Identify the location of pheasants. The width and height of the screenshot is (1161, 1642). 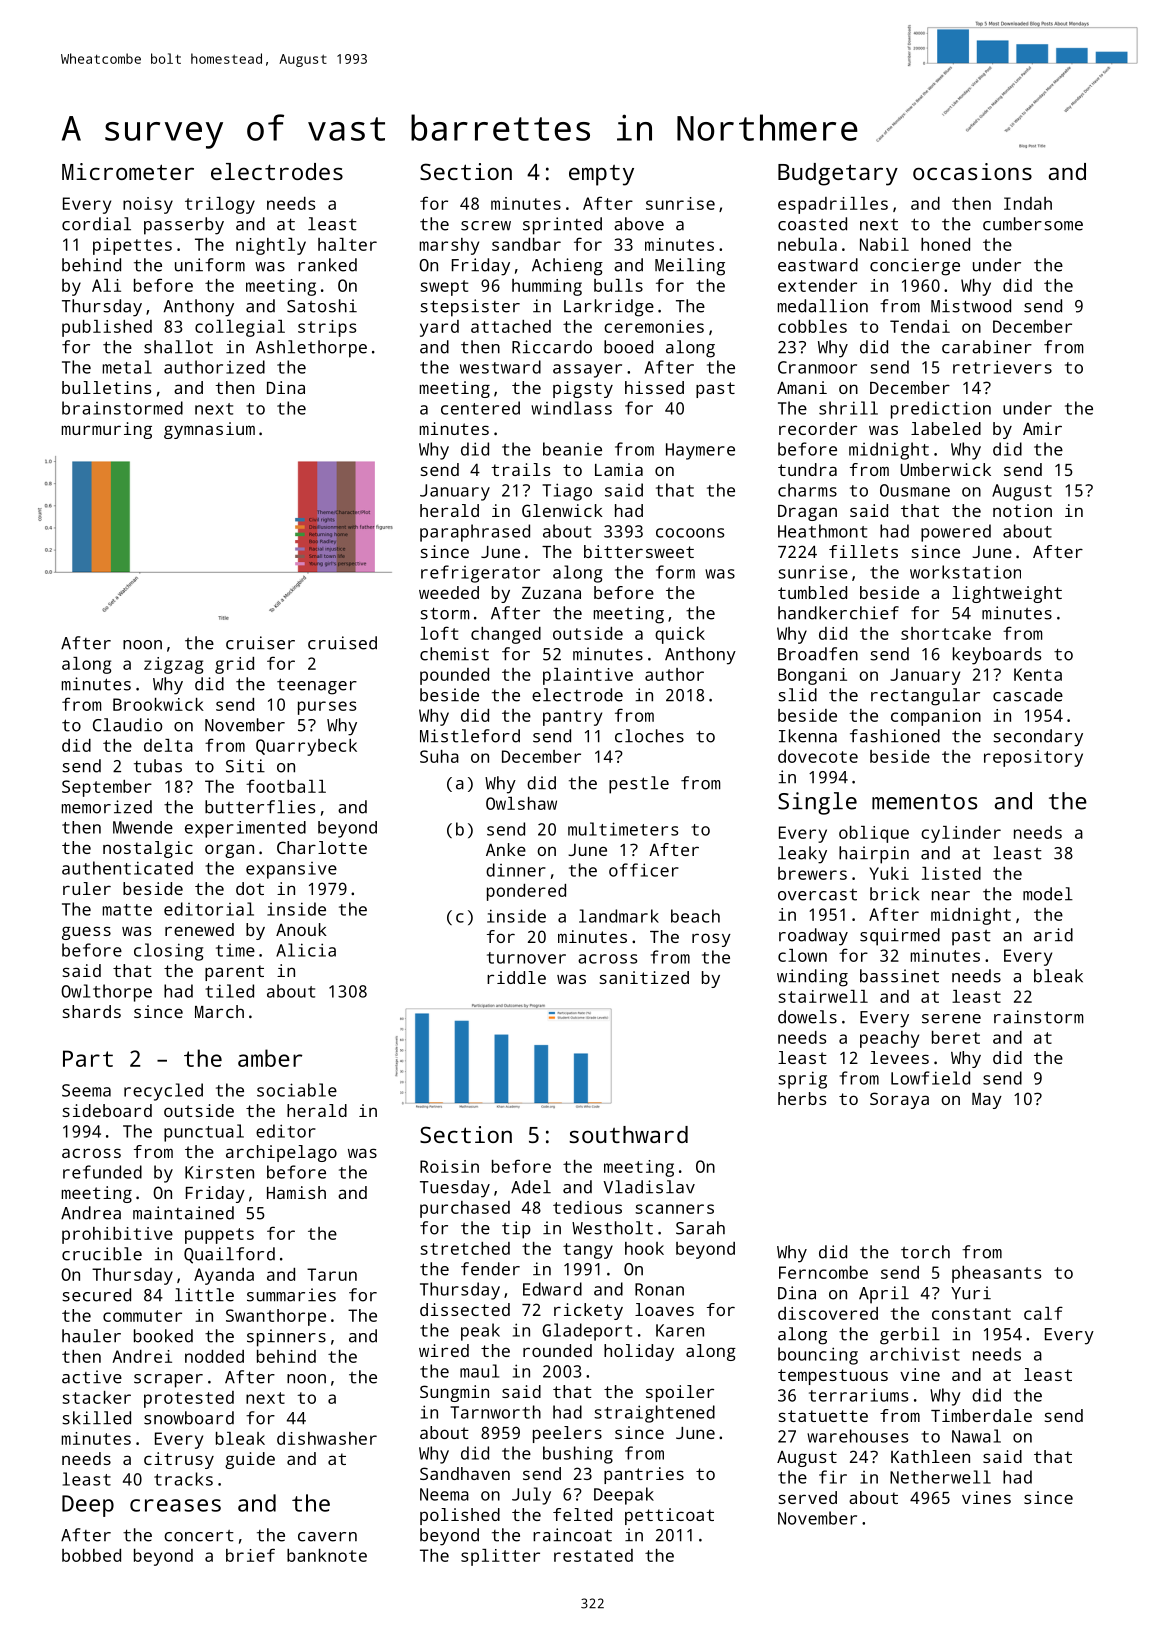
(996, 1274).
